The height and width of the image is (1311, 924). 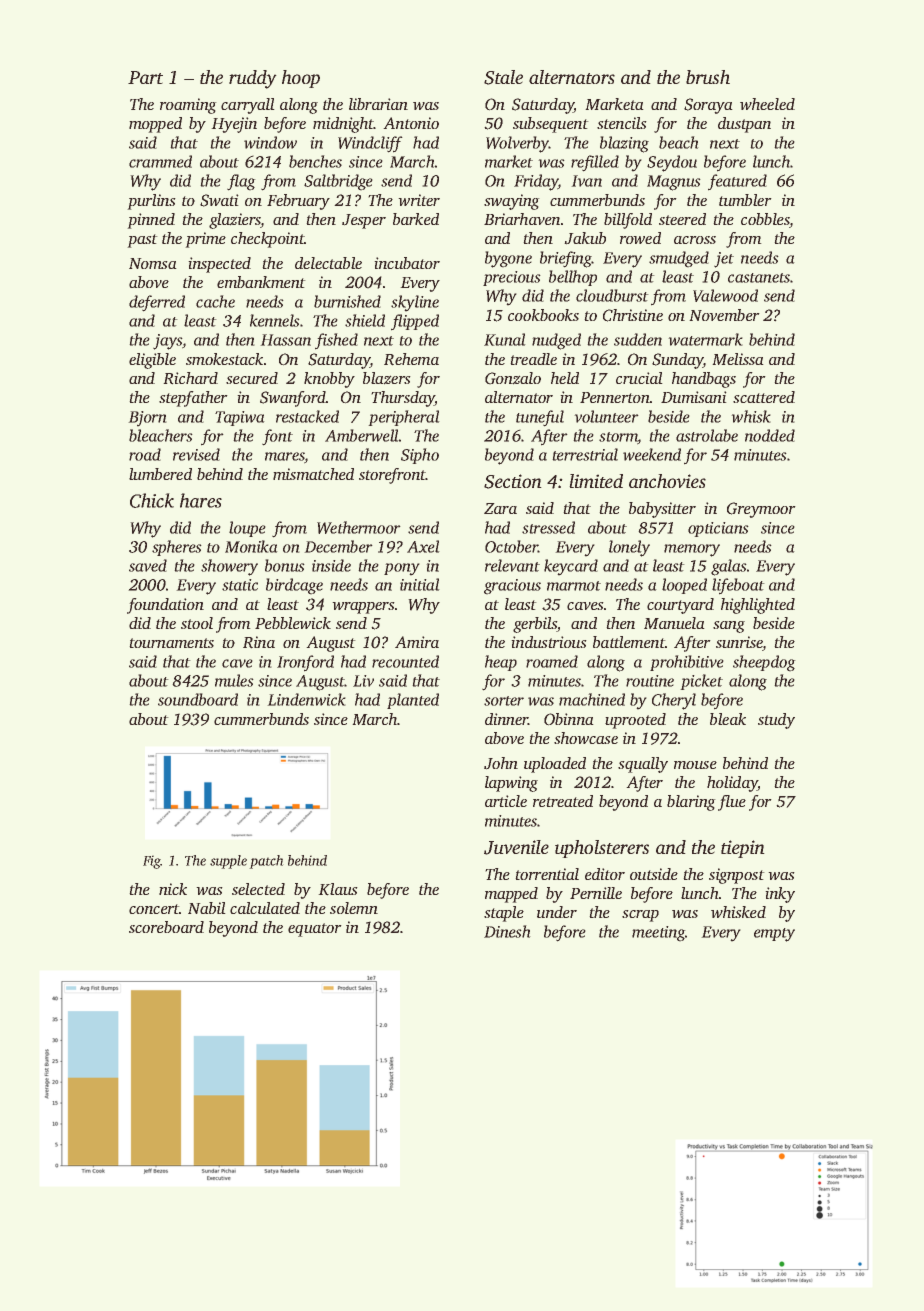 What do you see at coordinates (145, 77) in the image?
I see `Part` at bounding box center [145, 77].
